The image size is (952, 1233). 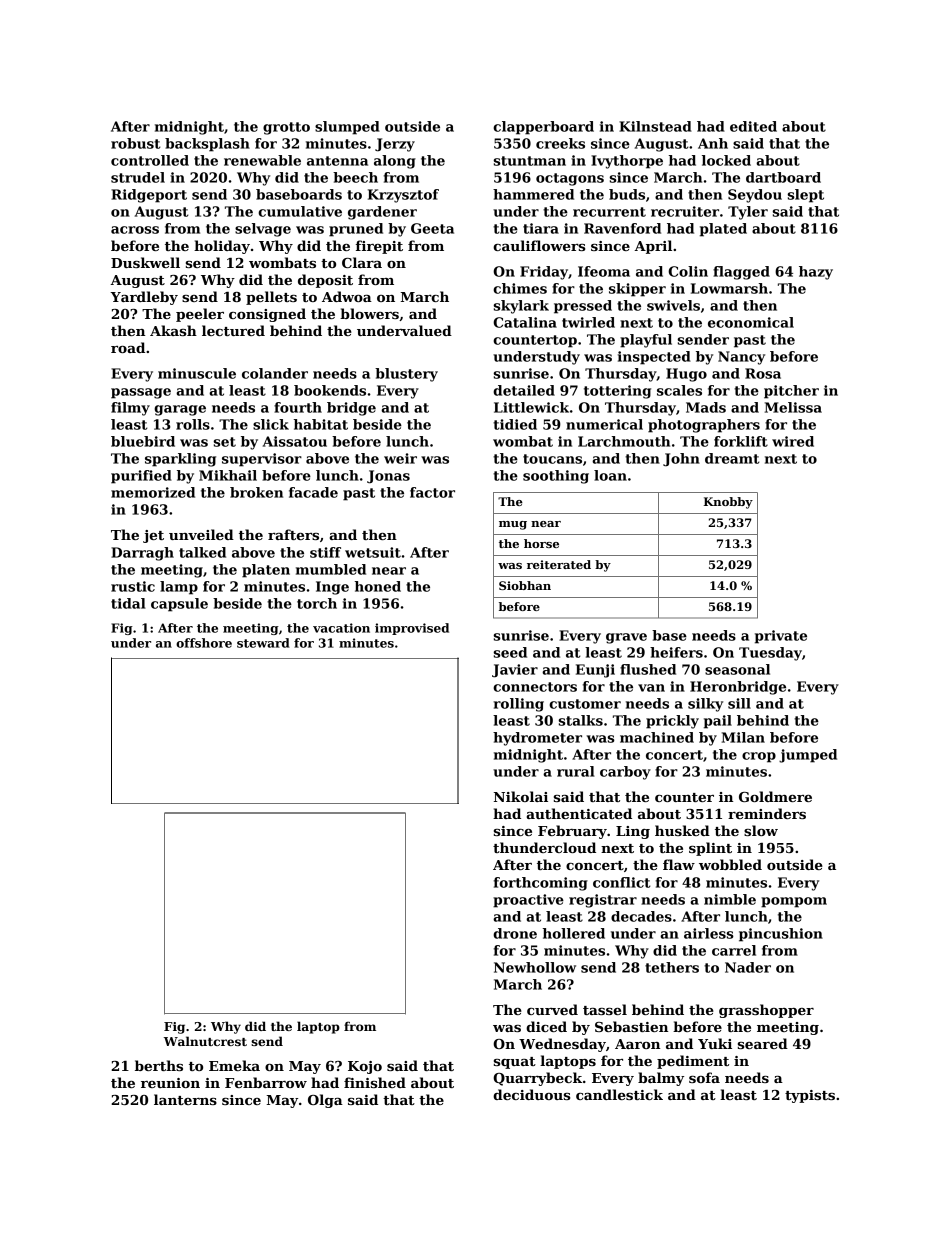 I want to click on Siobhan, so click(x=525, y=585).
